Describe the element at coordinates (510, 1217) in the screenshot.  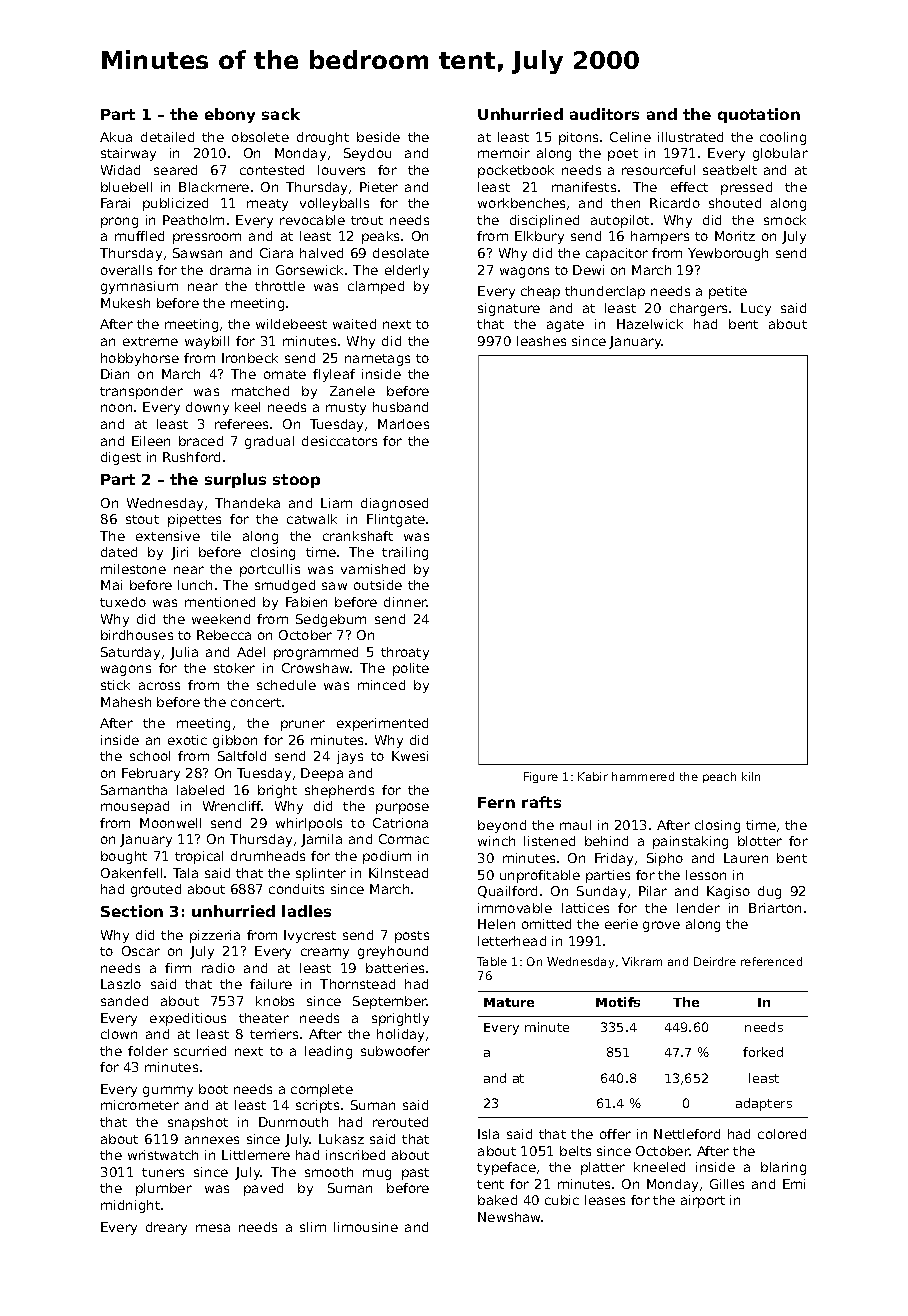
I see `Newshaw` at that location.
